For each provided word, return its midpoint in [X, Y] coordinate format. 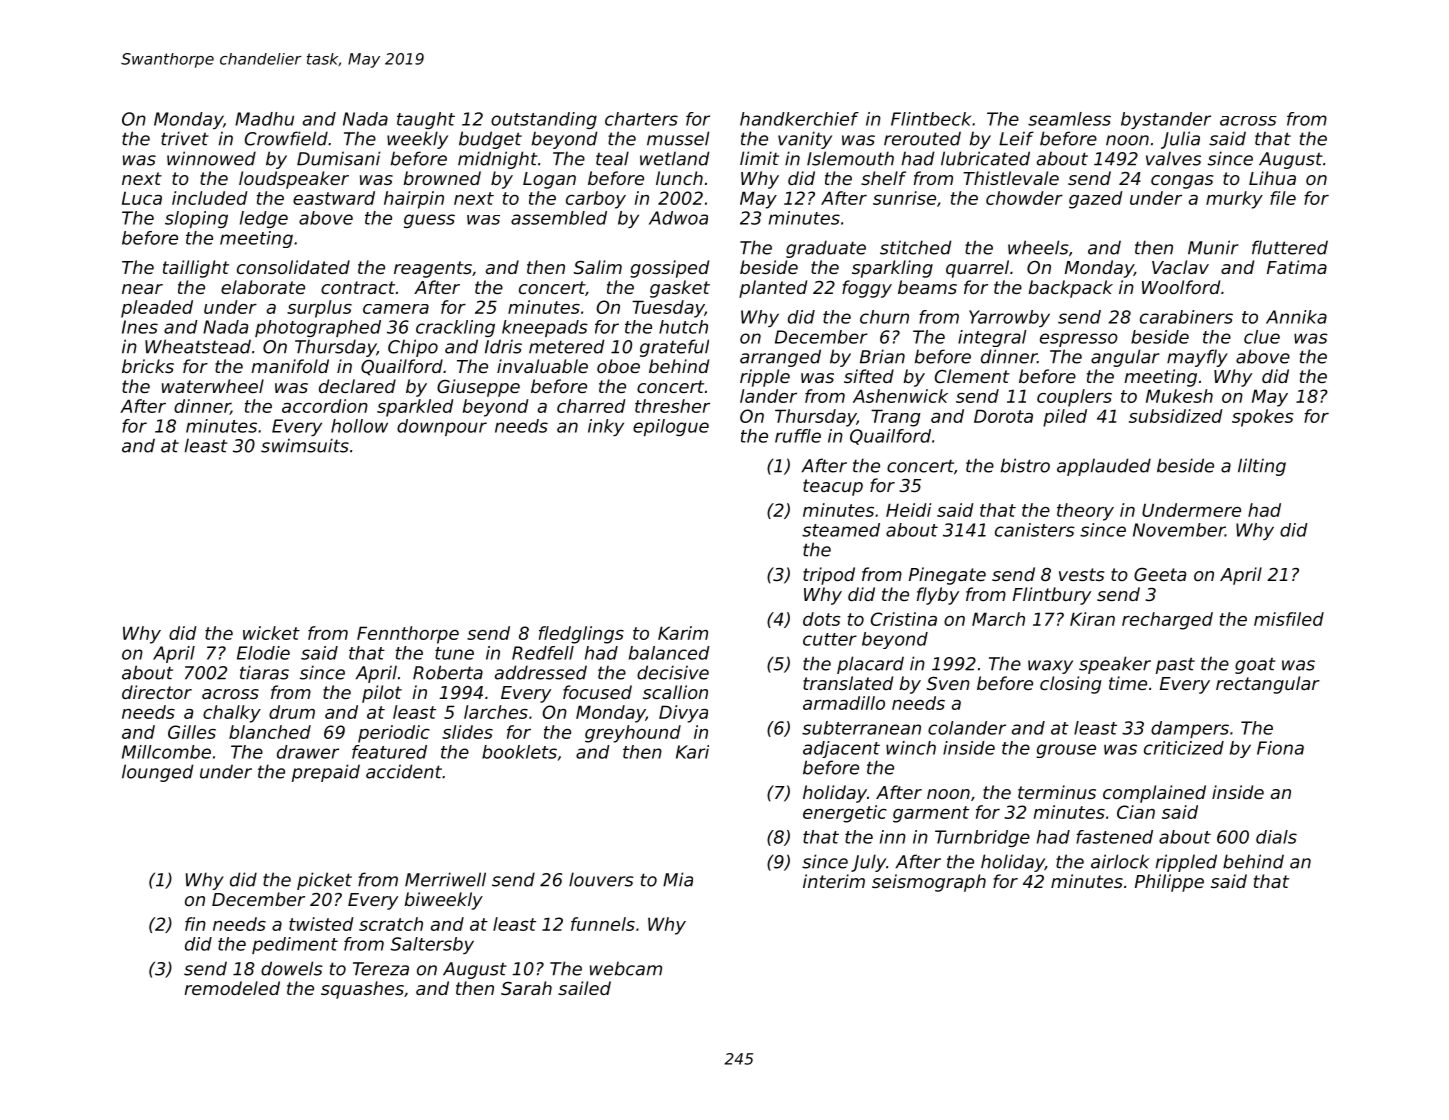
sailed [584, 988]
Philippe [1169, 883]
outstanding [544, 120]
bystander [1166, 120]
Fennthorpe [408, 635]
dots [822, 619]
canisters [1035, 530]
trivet [185, 138]
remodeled [232, 988]
